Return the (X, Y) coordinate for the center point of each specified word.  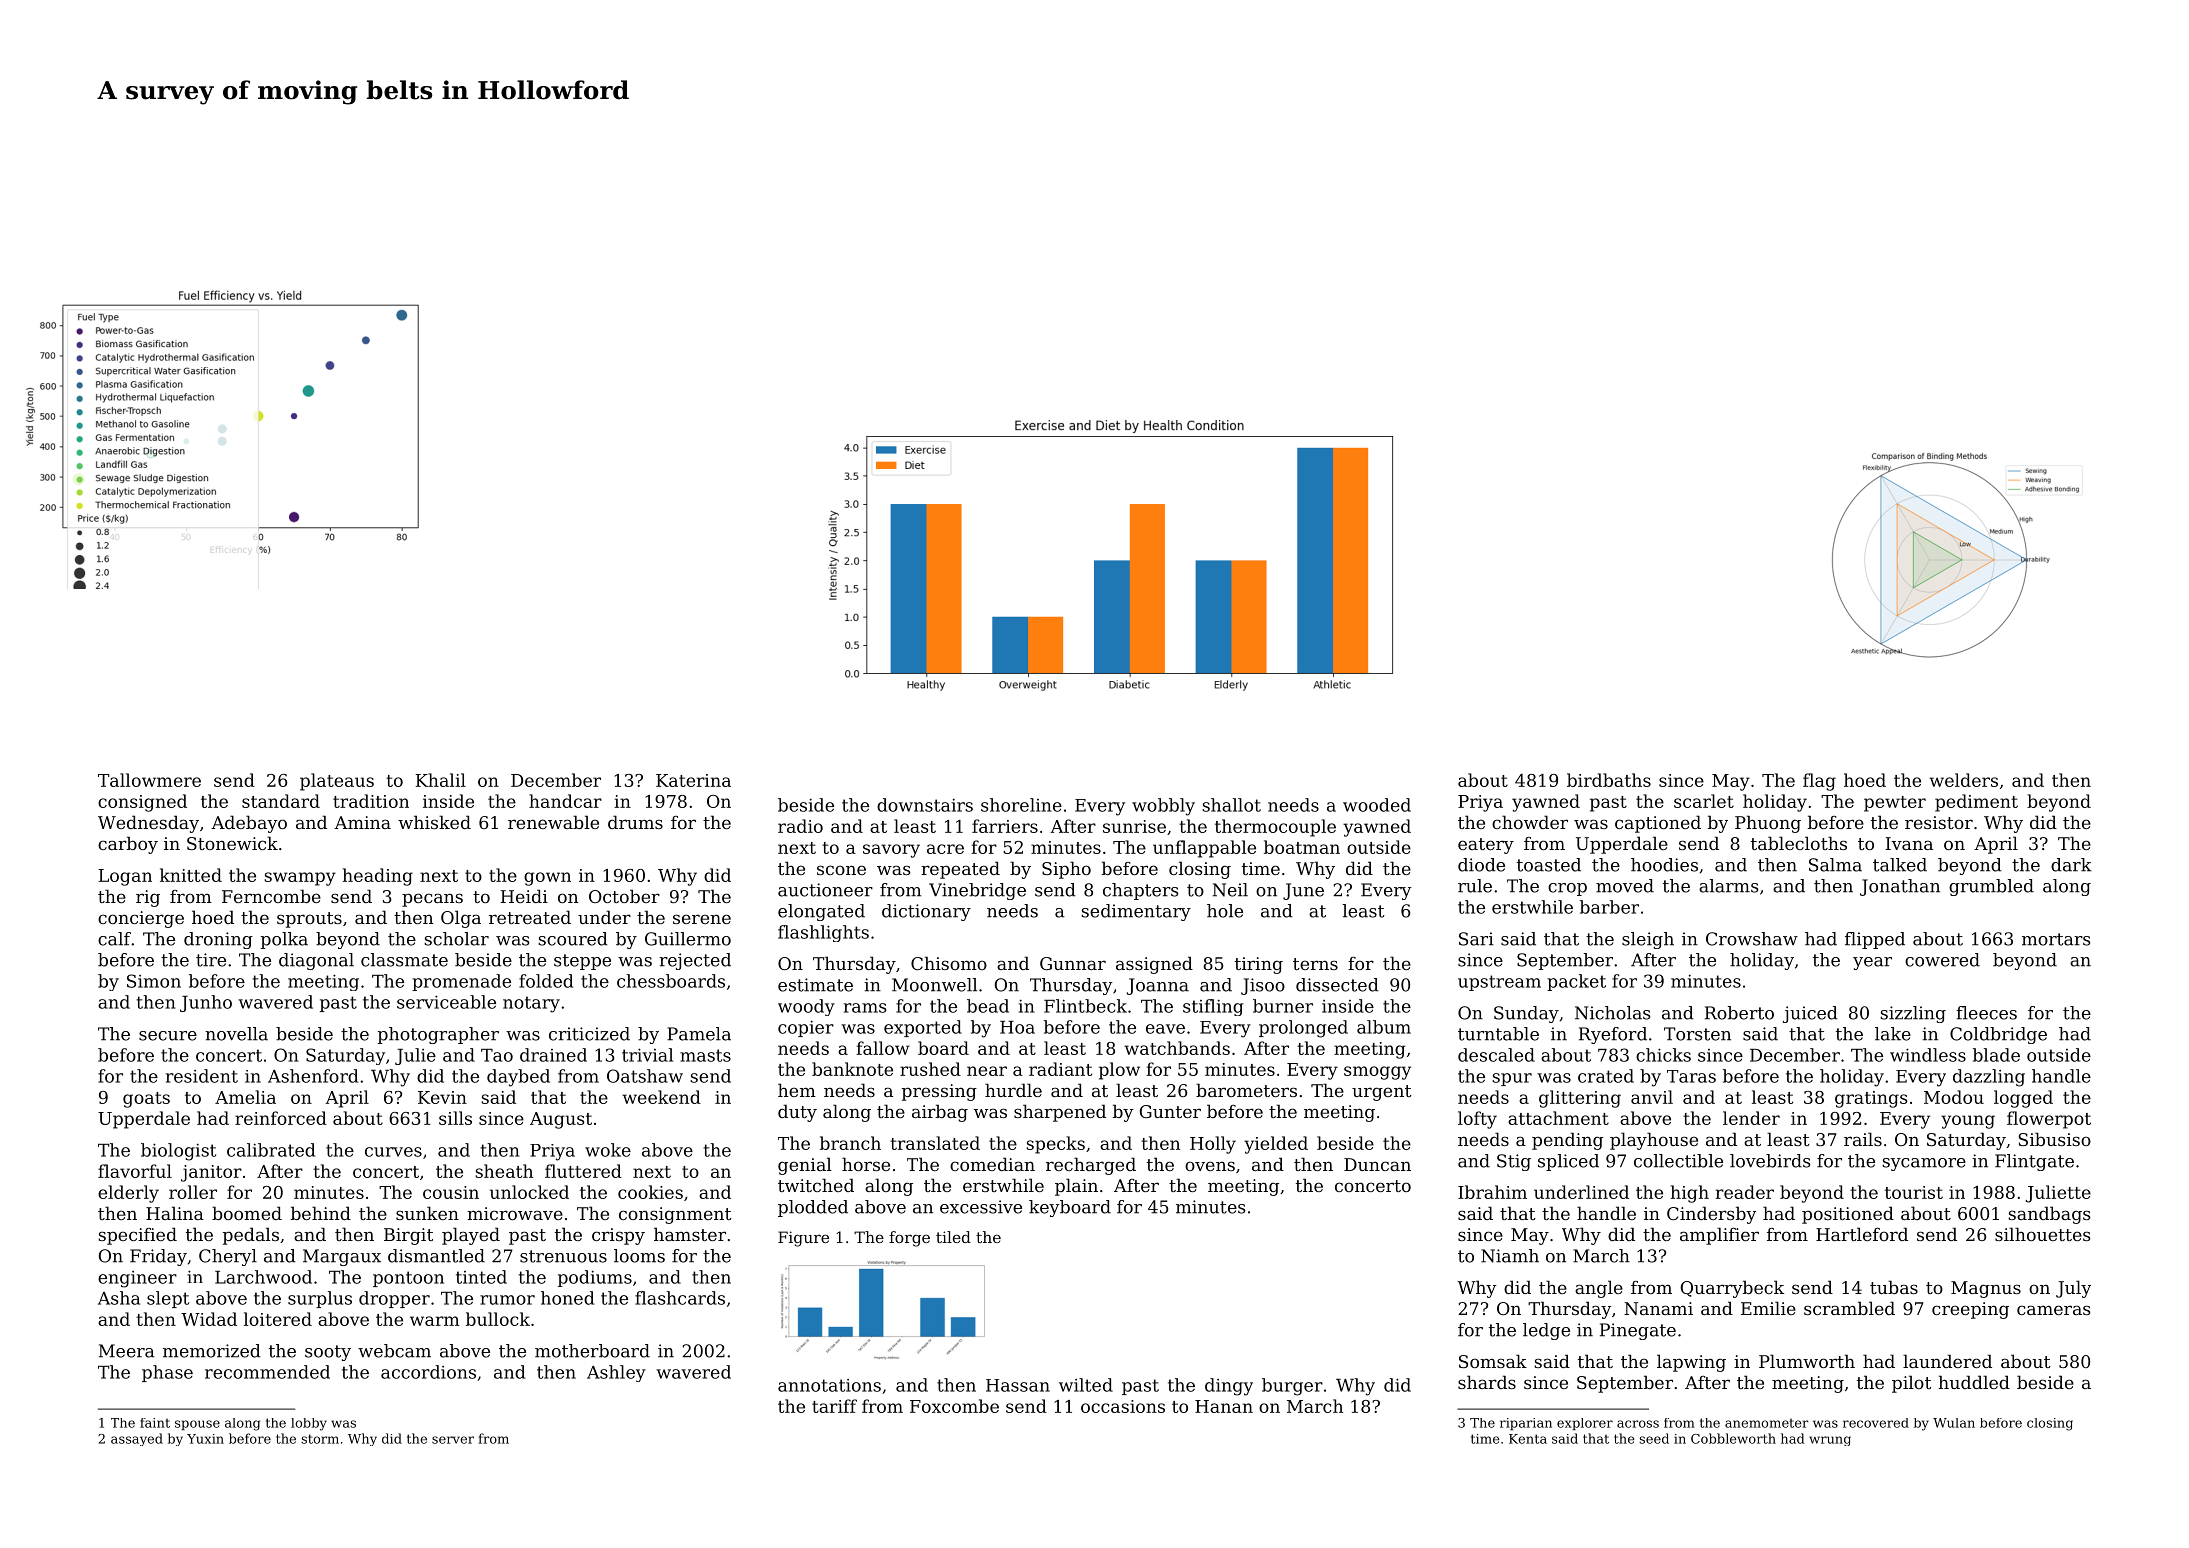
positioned (1848, 1215)
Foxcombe (954, 1406)
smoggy (1377, 1073)
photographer (438, 1035)
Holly (1213, 1145)
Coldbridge (1998, 1035)
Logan (125, 877)
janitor (211, 1173)
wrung (1830, 1441)
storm (320, 1439)
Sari (1476, 939)
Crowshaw (1752, 939)
